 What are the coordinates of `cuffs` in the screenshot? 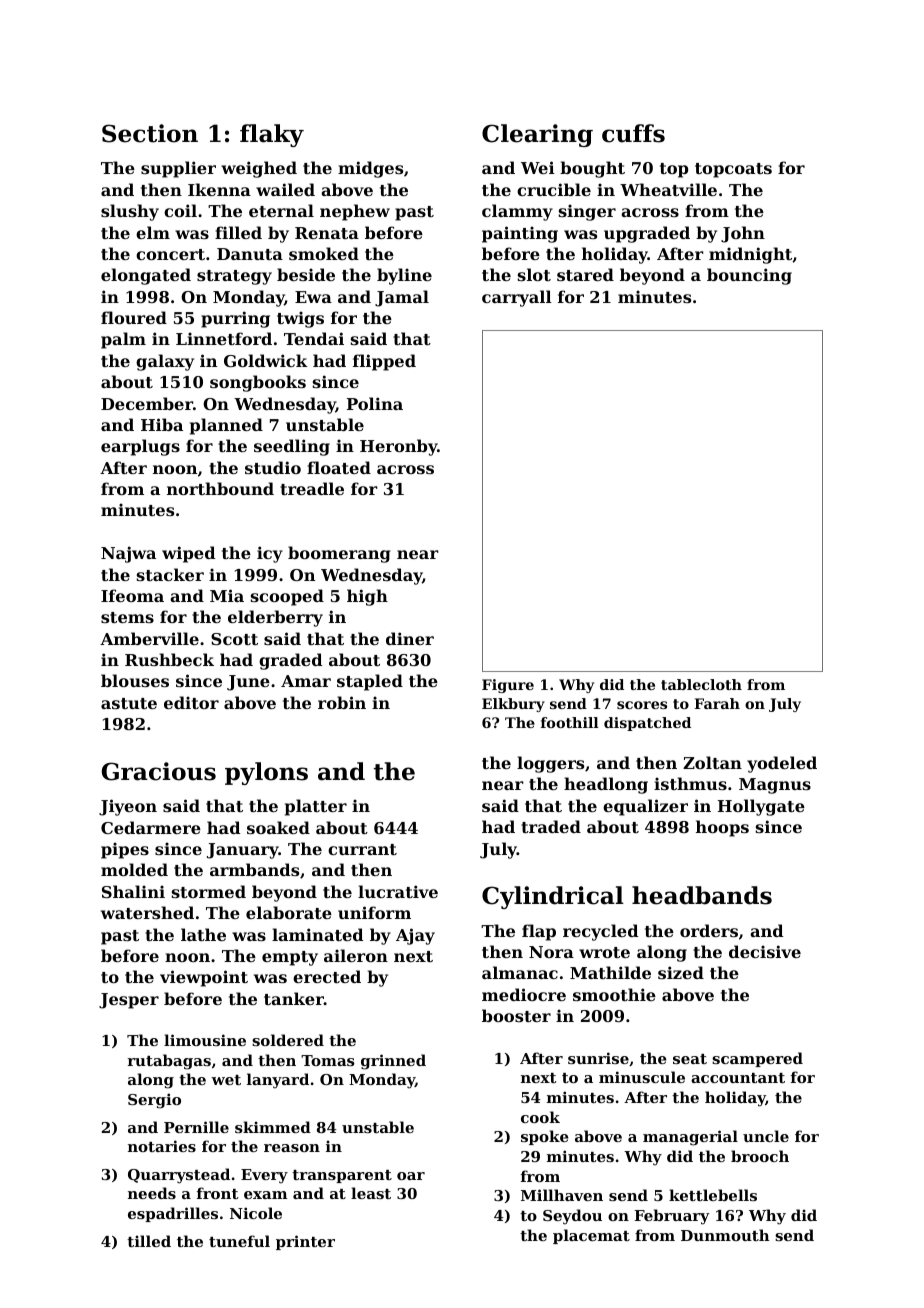 It's located at (633, 133).
